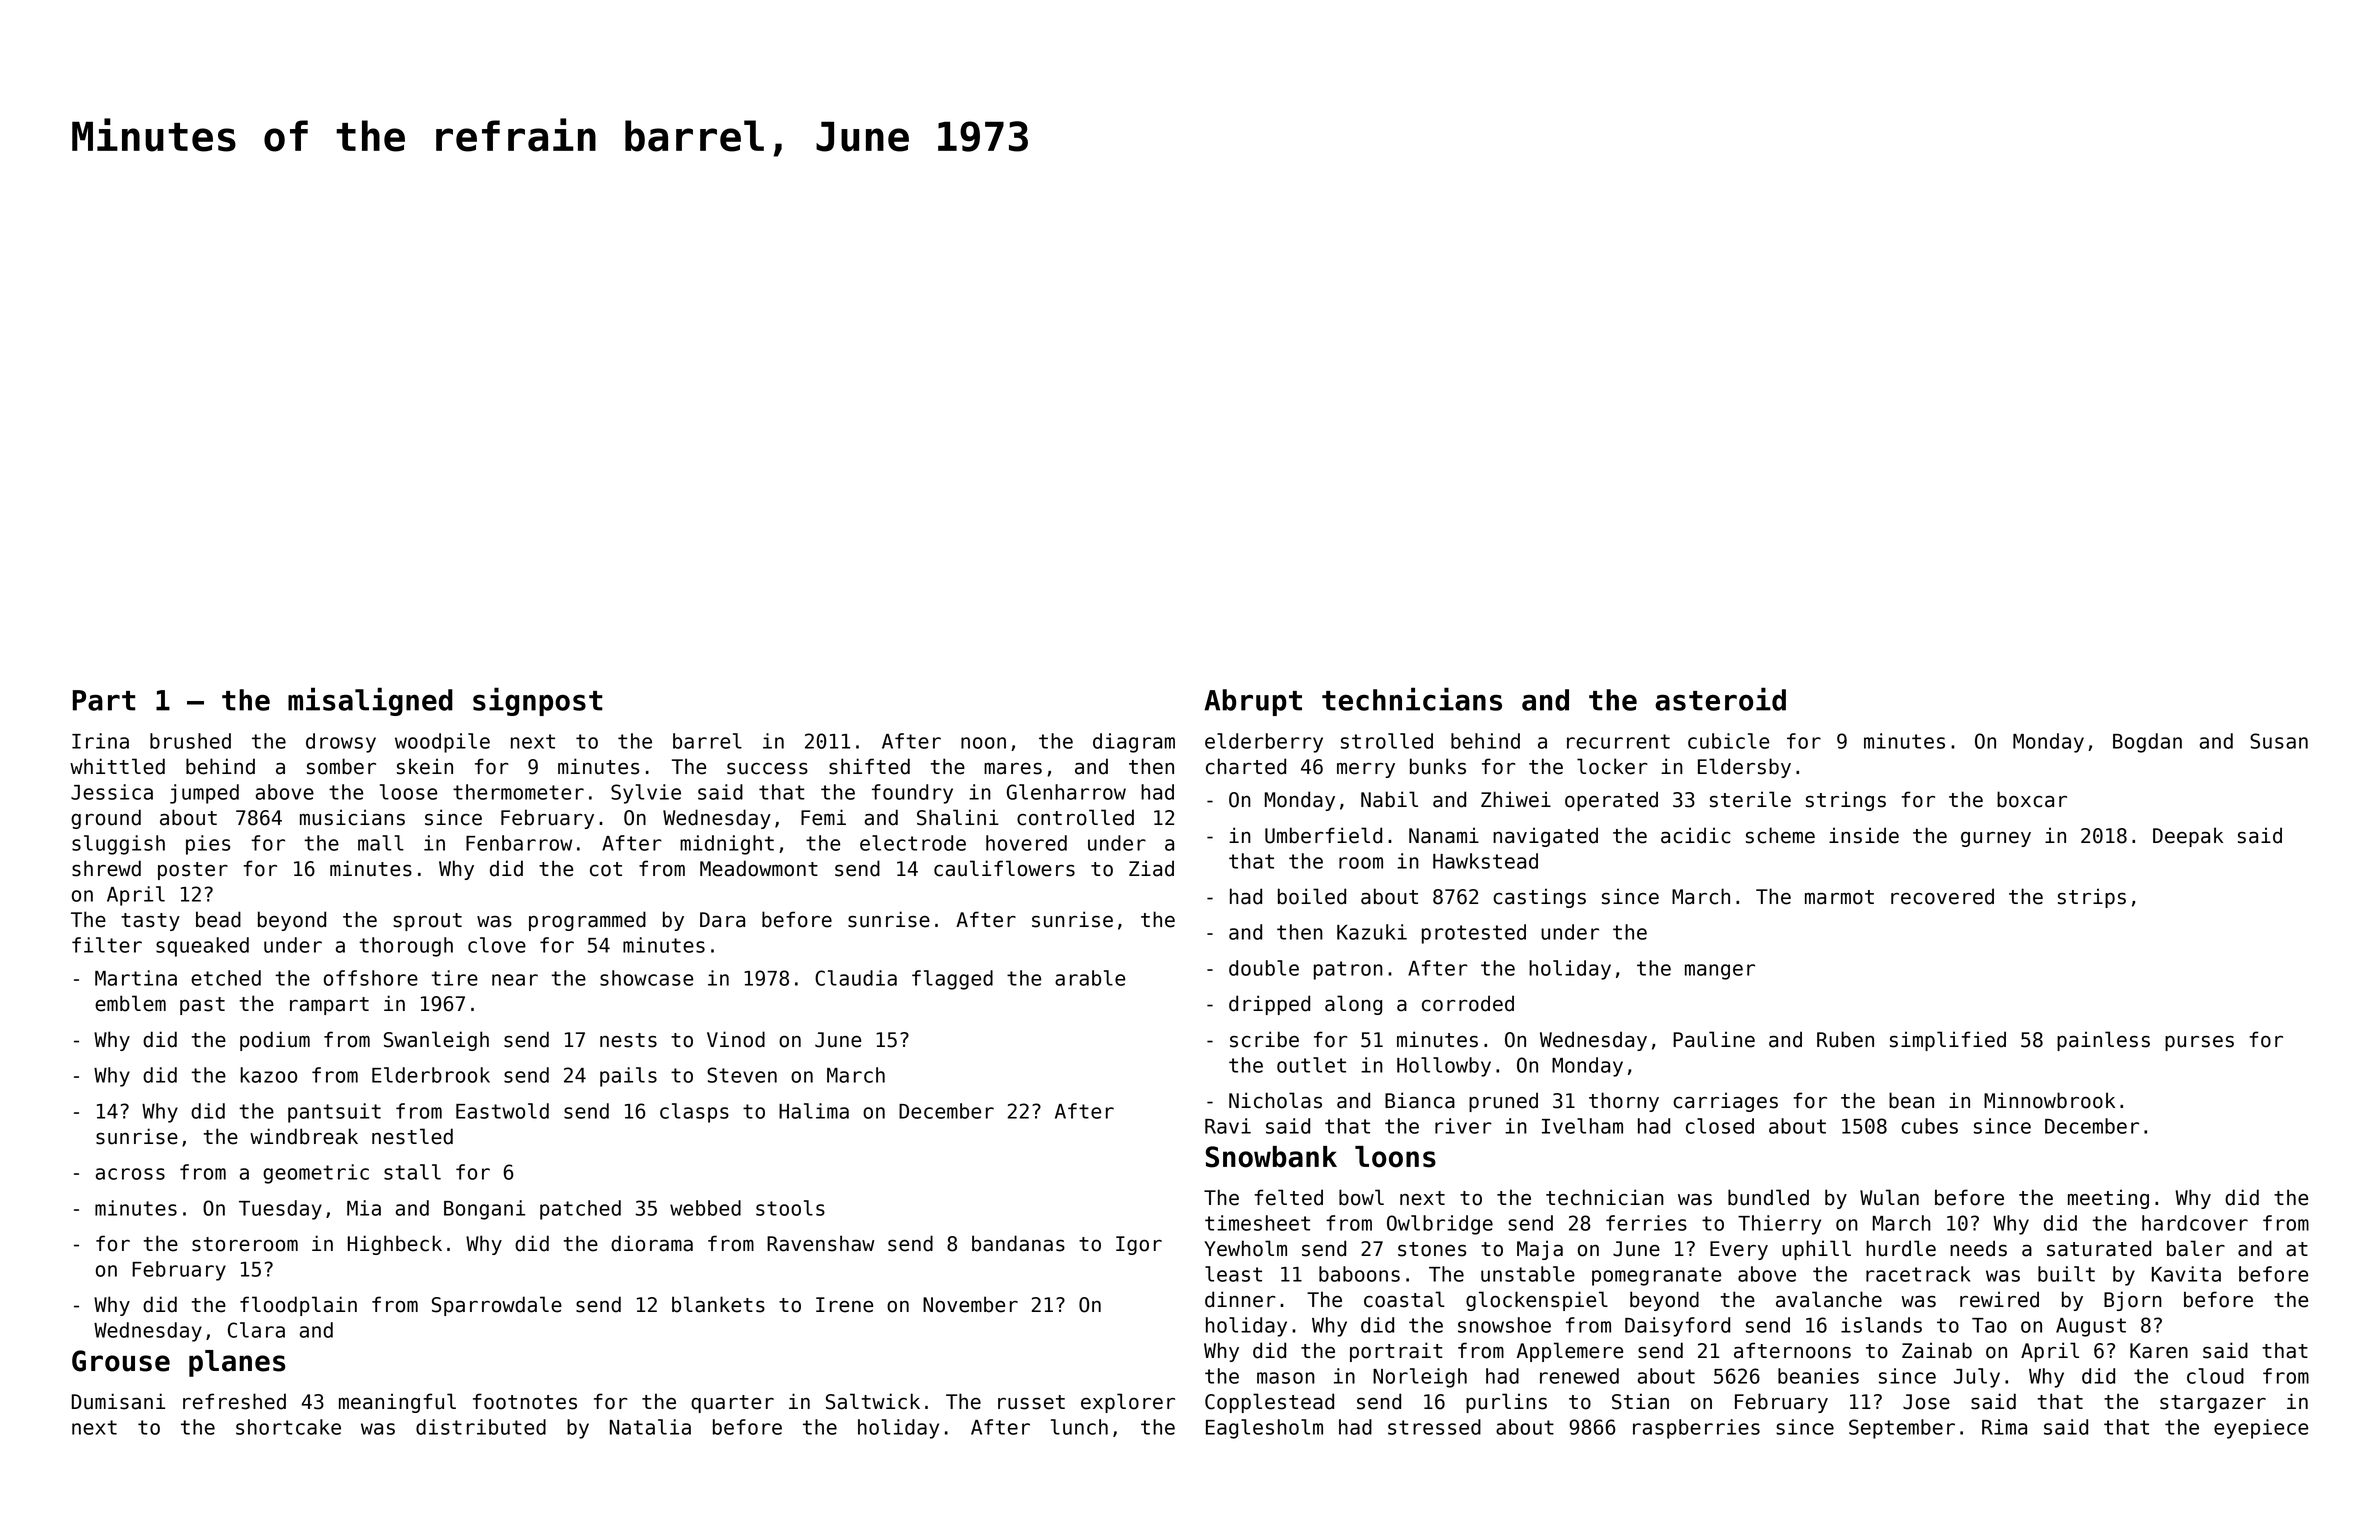 The height and width of the screenshot is (1540, 2380). I want to click on felted, so click(1288, 1197).
